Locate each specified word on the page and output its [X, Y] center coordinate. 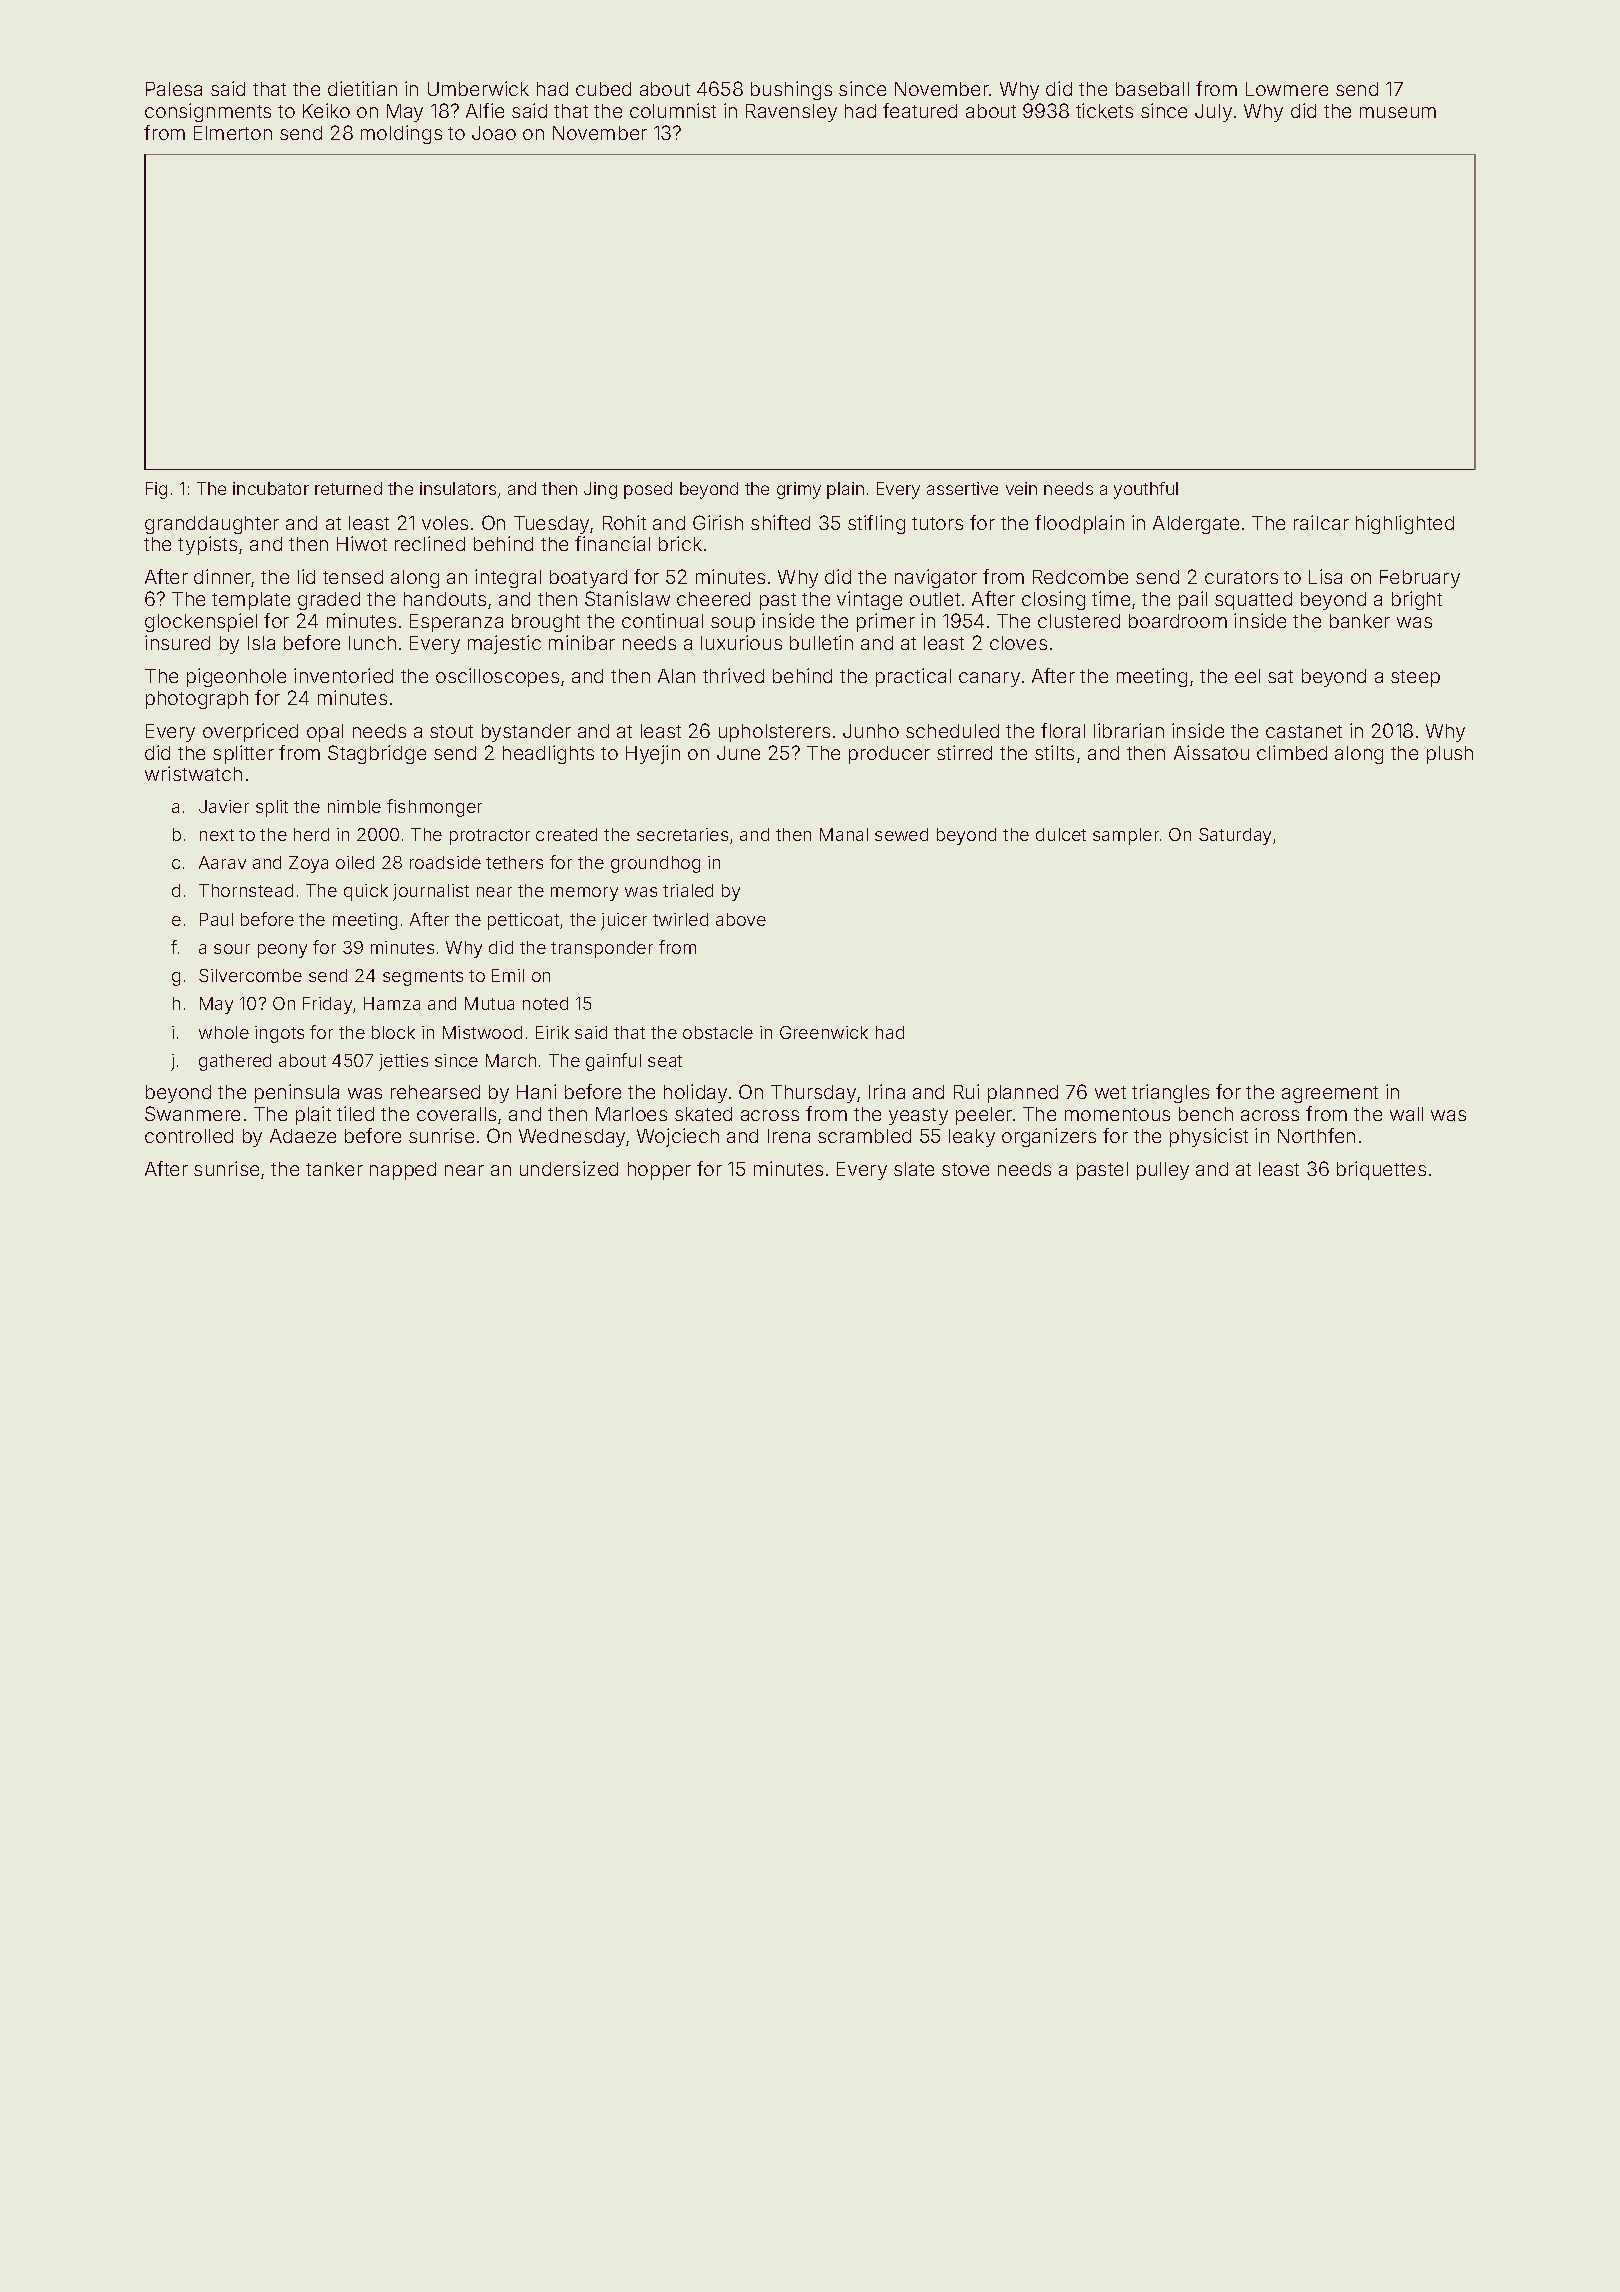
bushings [791, 90]
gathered [235, 1062]
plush [1450, 755]
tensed [353, 577]
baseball [1152, 89]
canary [989, 679]
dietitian [362, 88]
